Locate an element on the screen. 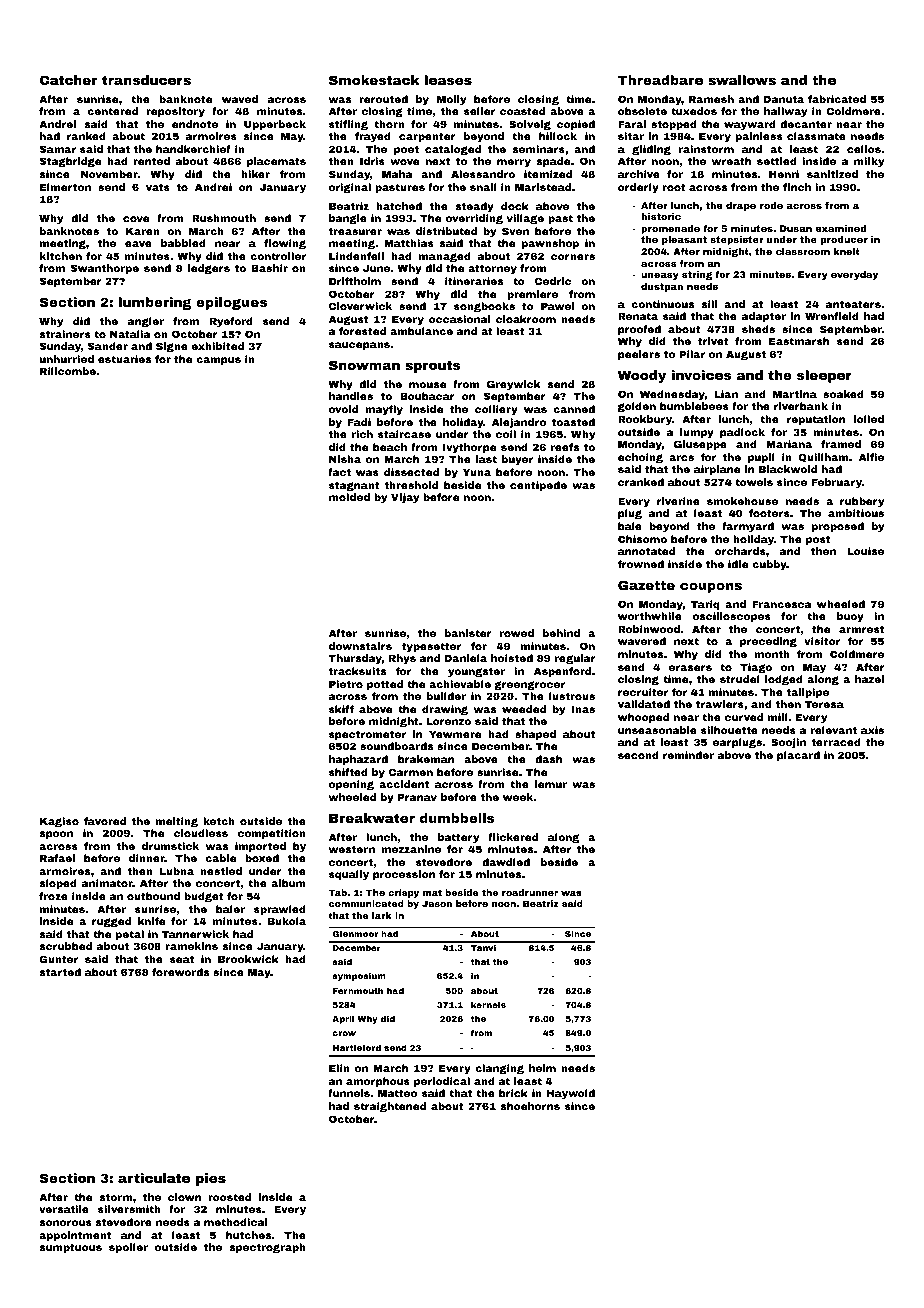 The image size is (924, 1308). downstairs is located at coordinates (360, 646).
